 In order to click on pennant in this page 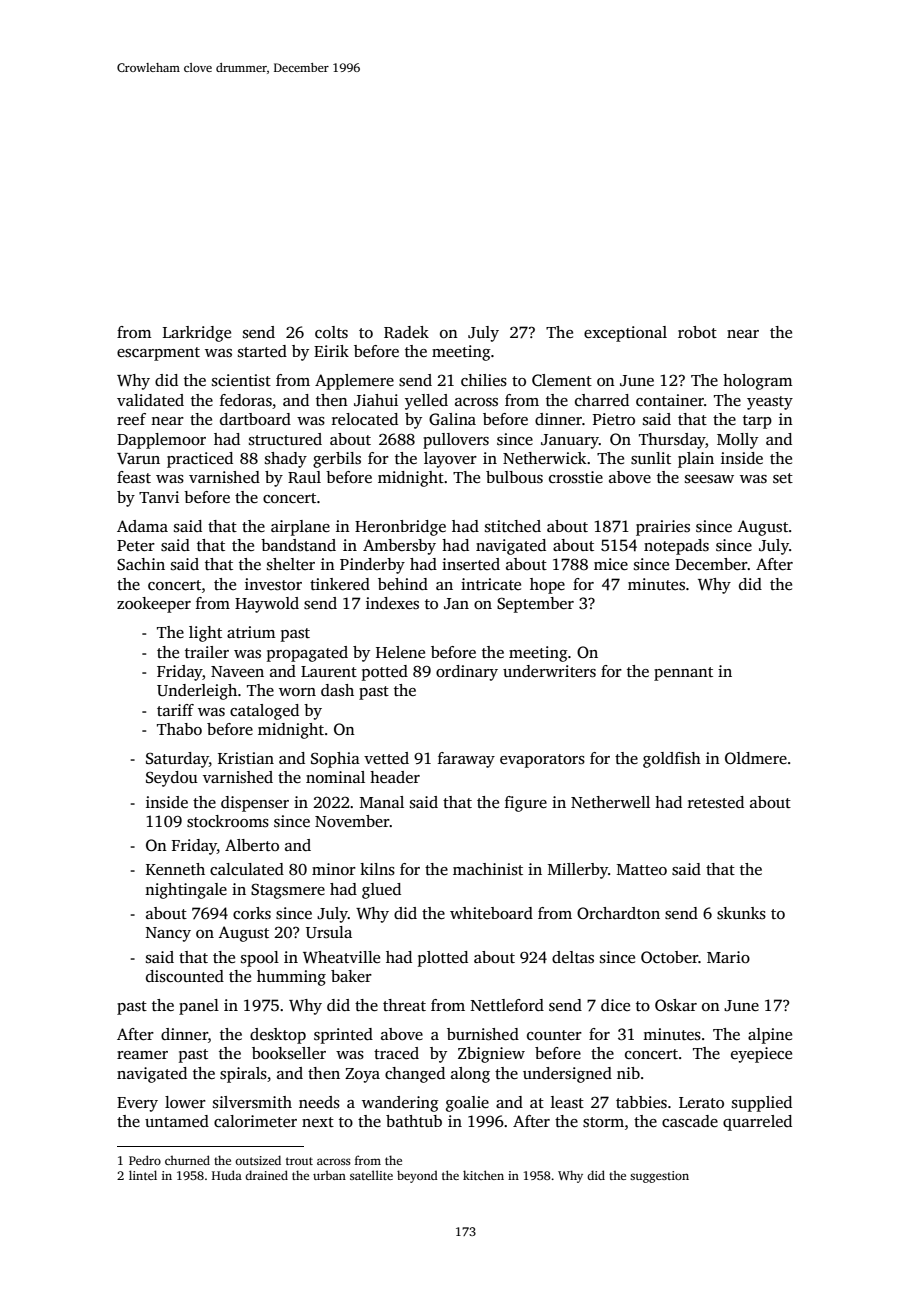, I will do `click(683, 674)`.
